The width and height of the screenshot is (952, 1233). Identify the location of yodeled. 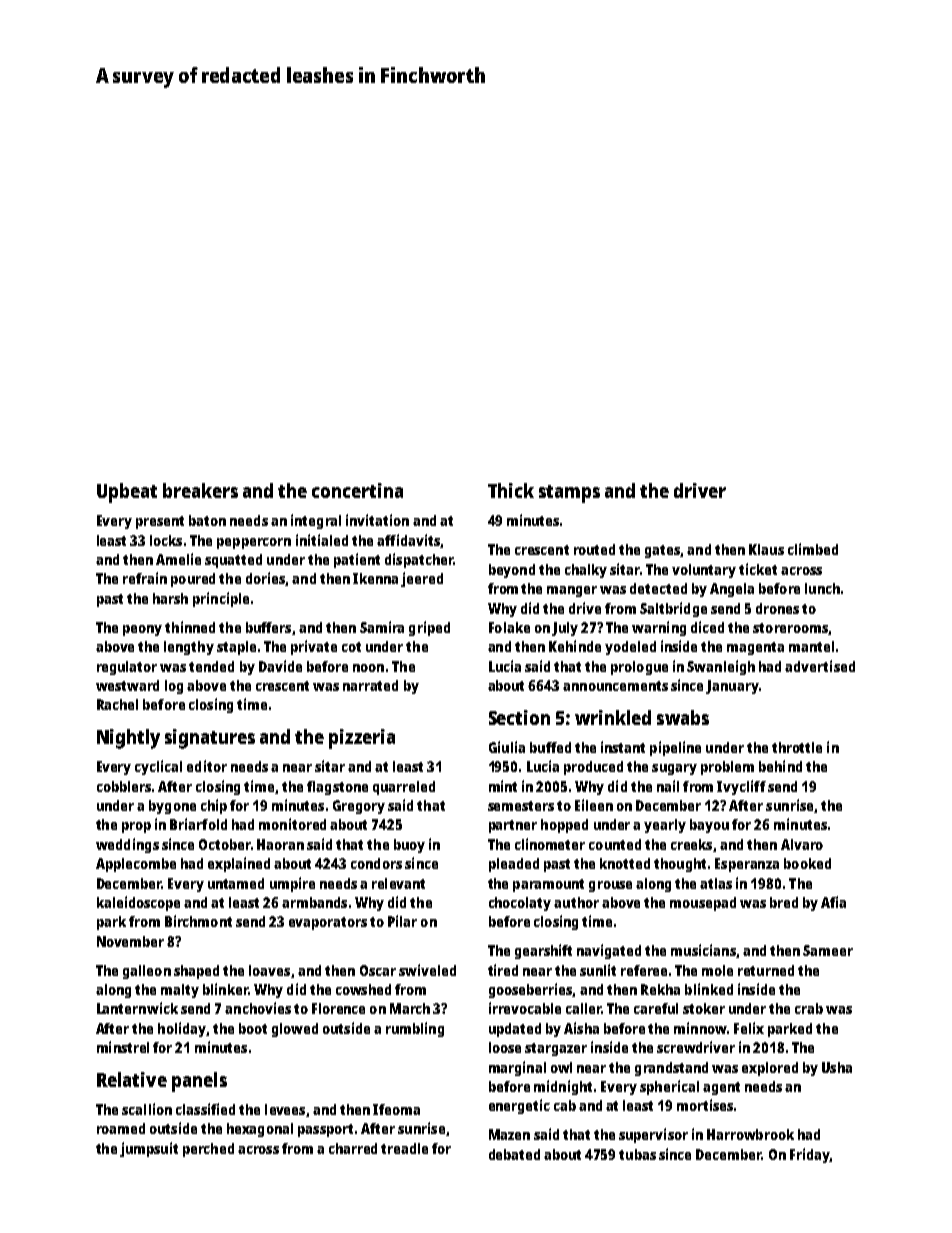
(630, 648).
